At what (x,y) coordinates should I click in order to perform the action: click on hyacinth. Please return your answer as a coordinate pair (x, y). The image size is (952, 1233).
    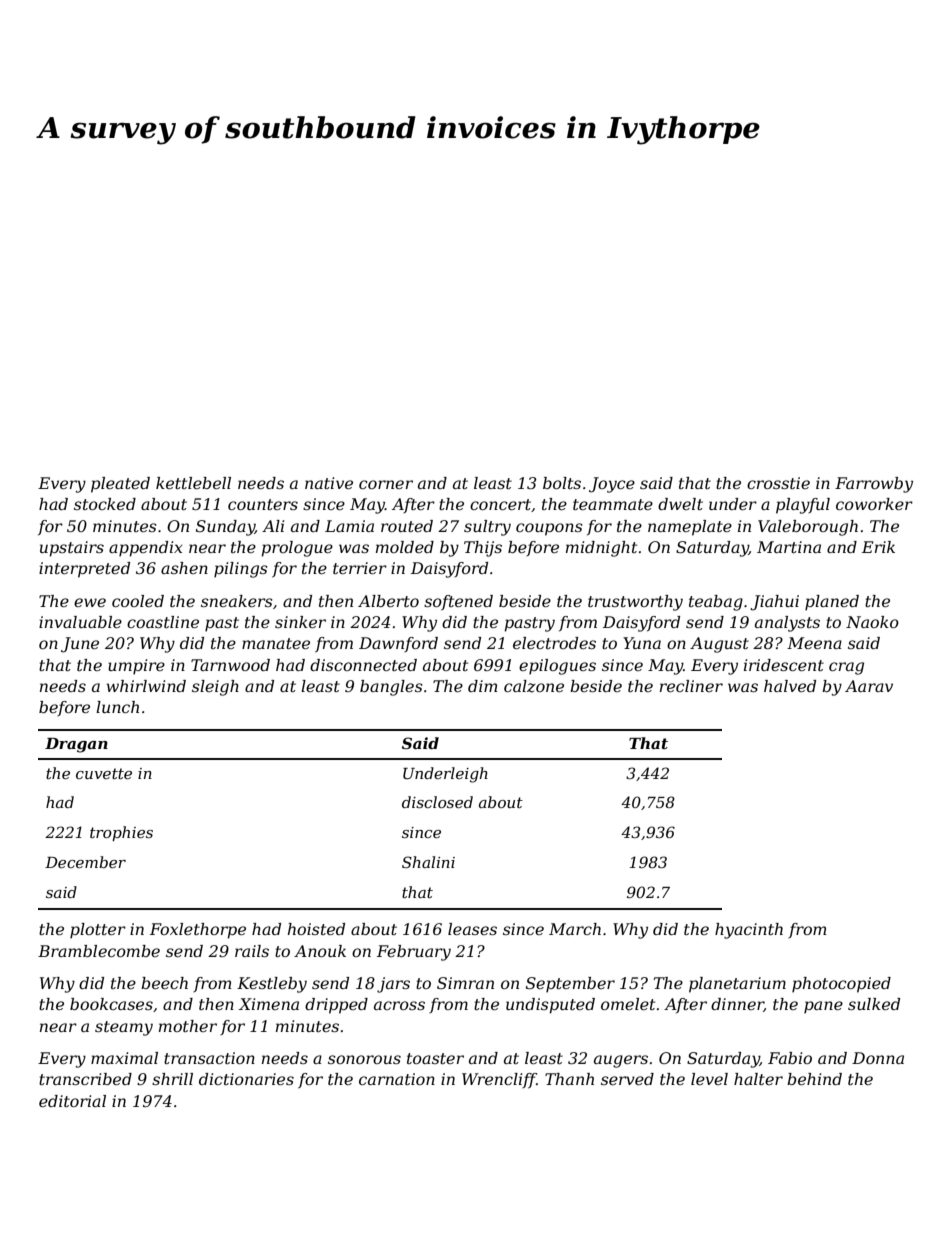
    Looking at the image, I should click on (749, 931).
